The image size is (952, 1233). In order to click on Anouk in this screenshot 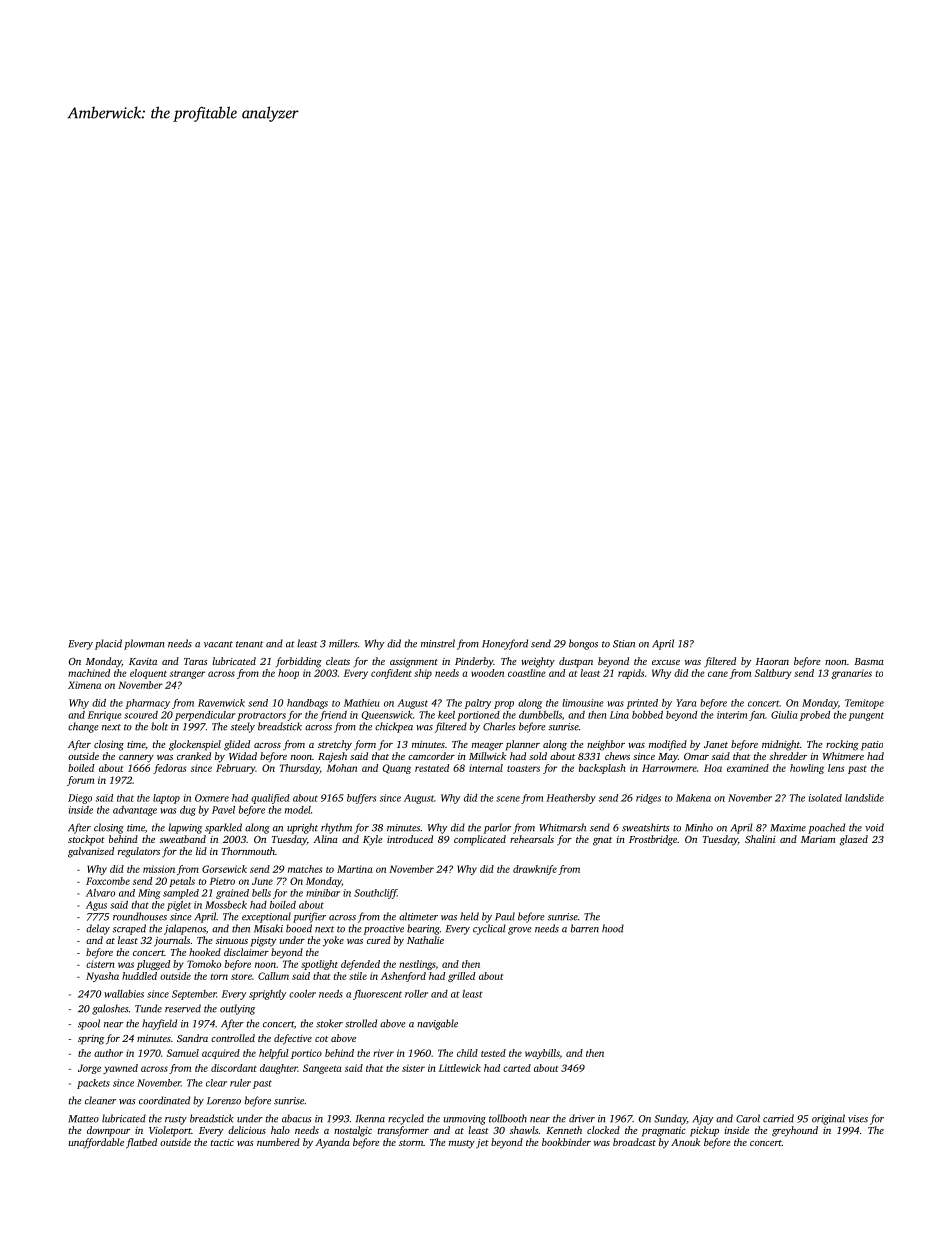, I will do `click(685, 1142)`.
